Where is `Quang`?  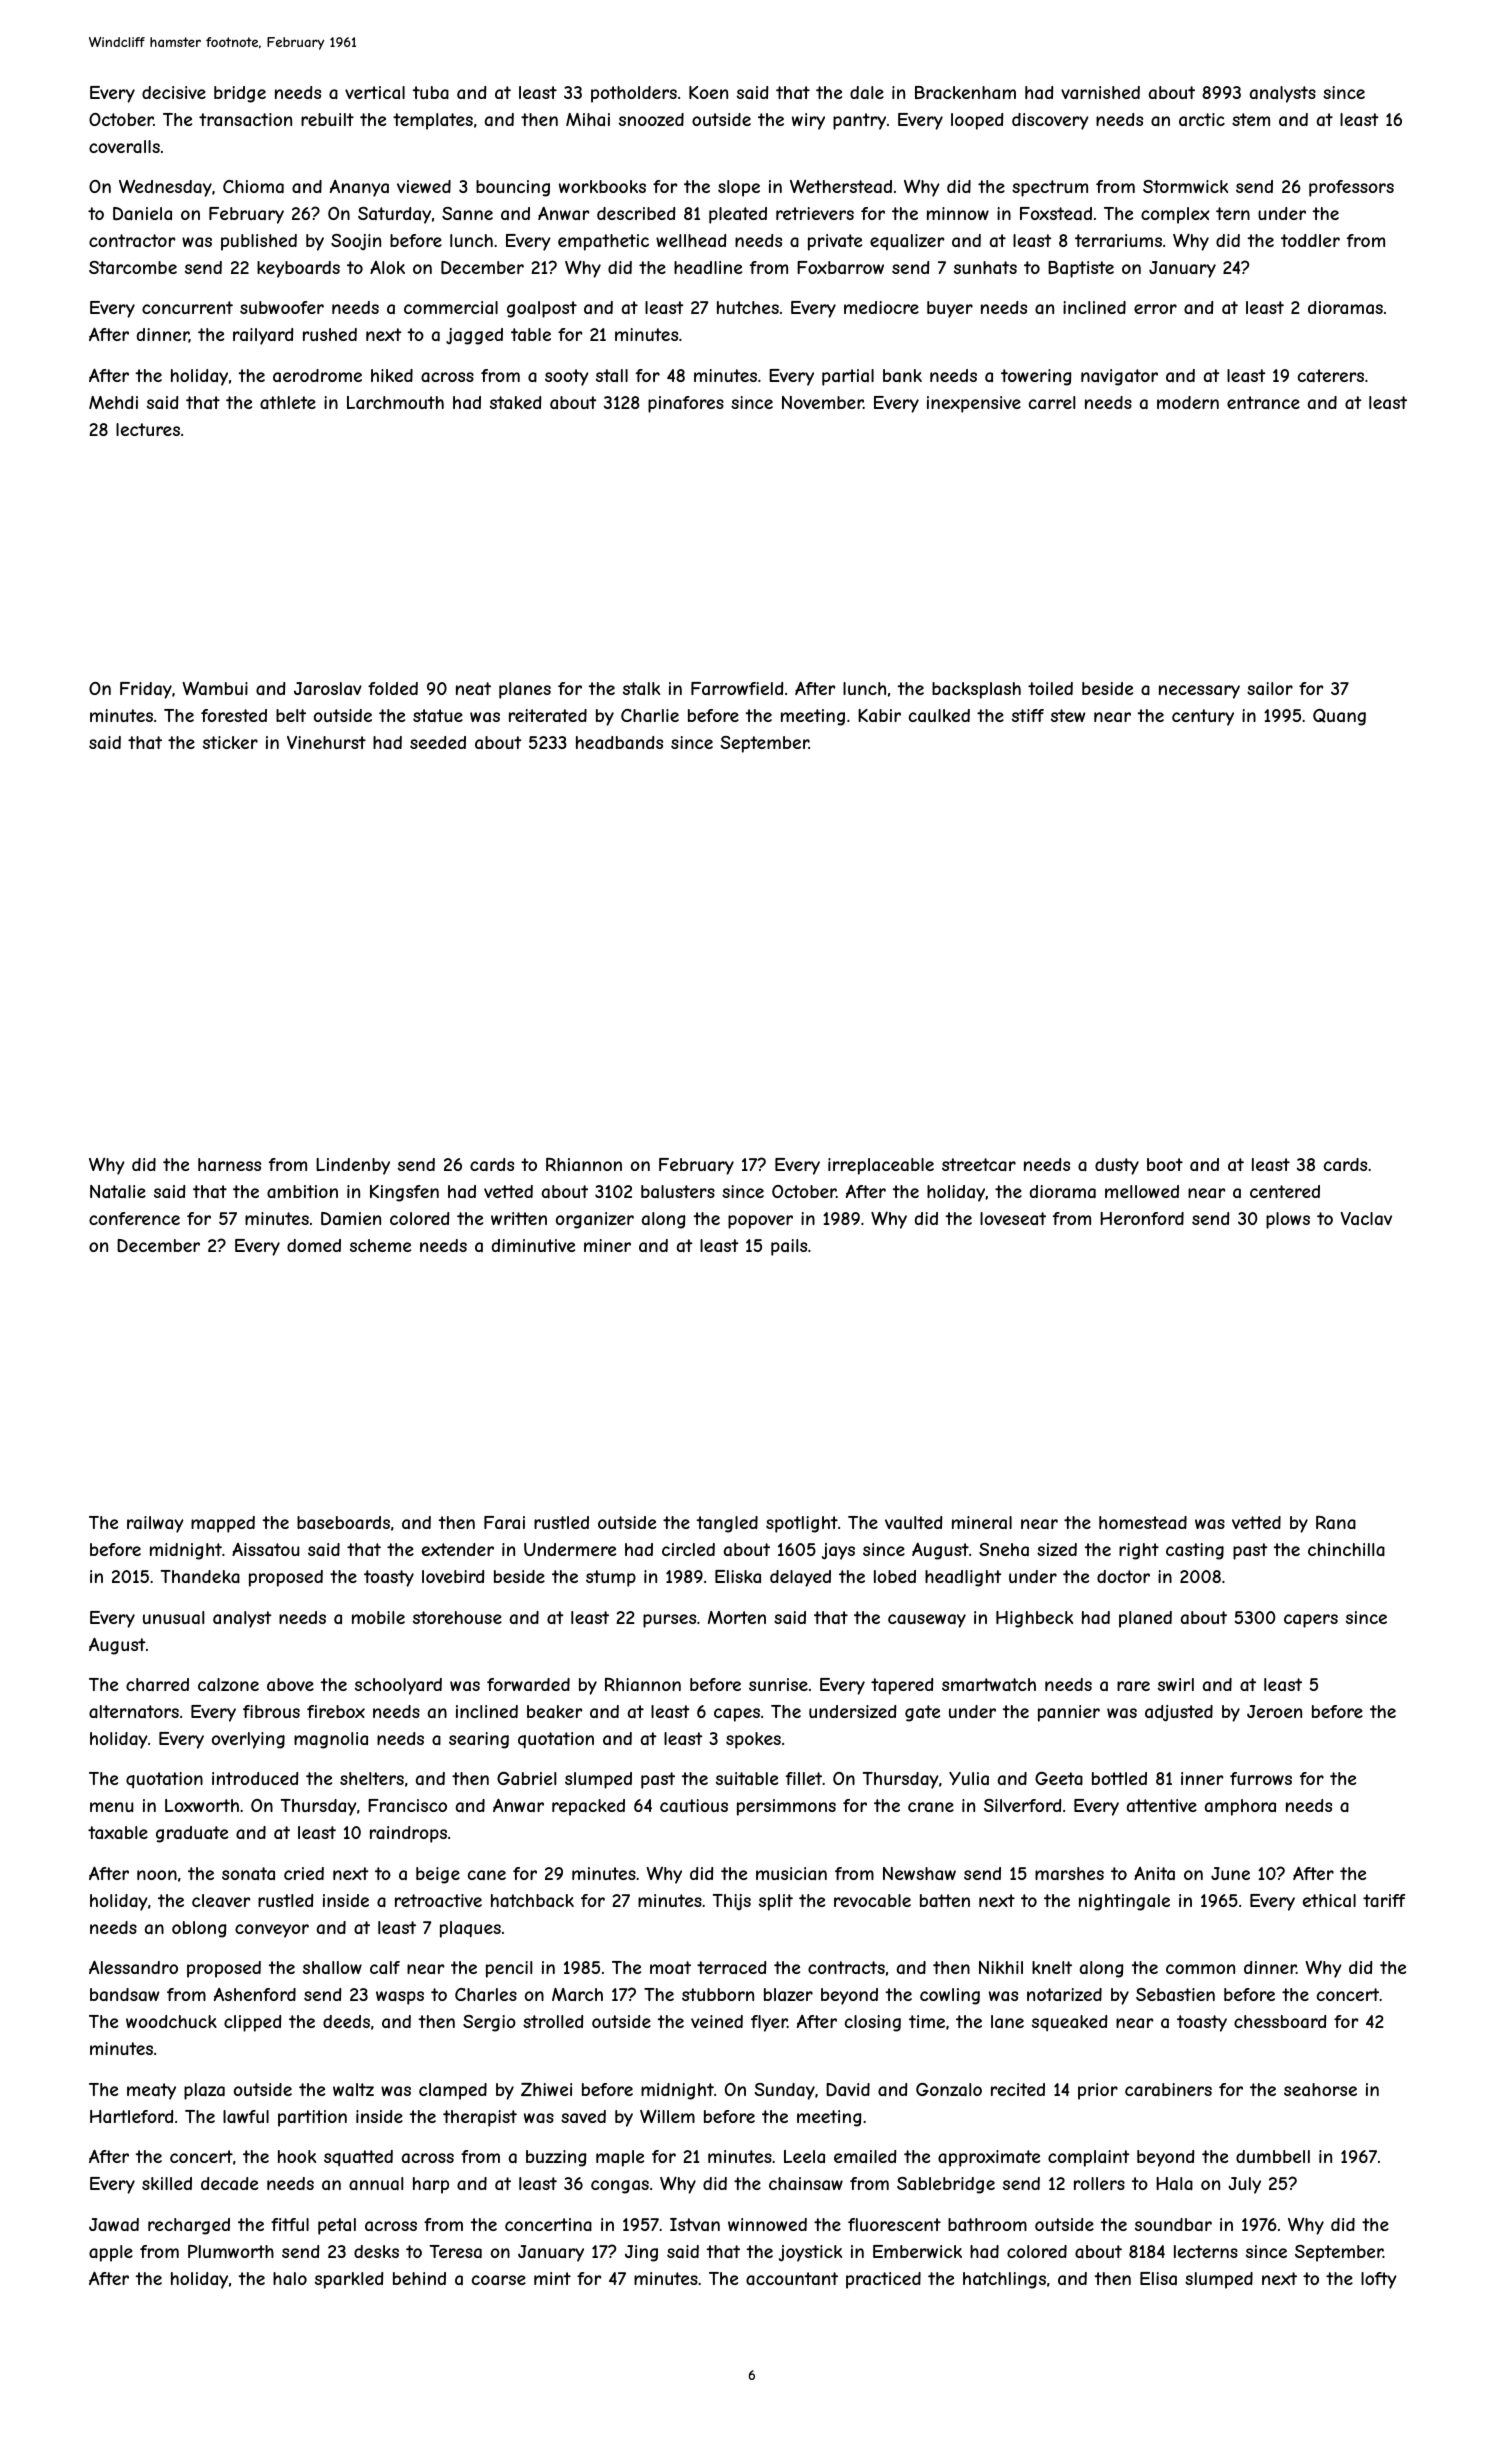 Quang is located at coordinates (1339, 717).
